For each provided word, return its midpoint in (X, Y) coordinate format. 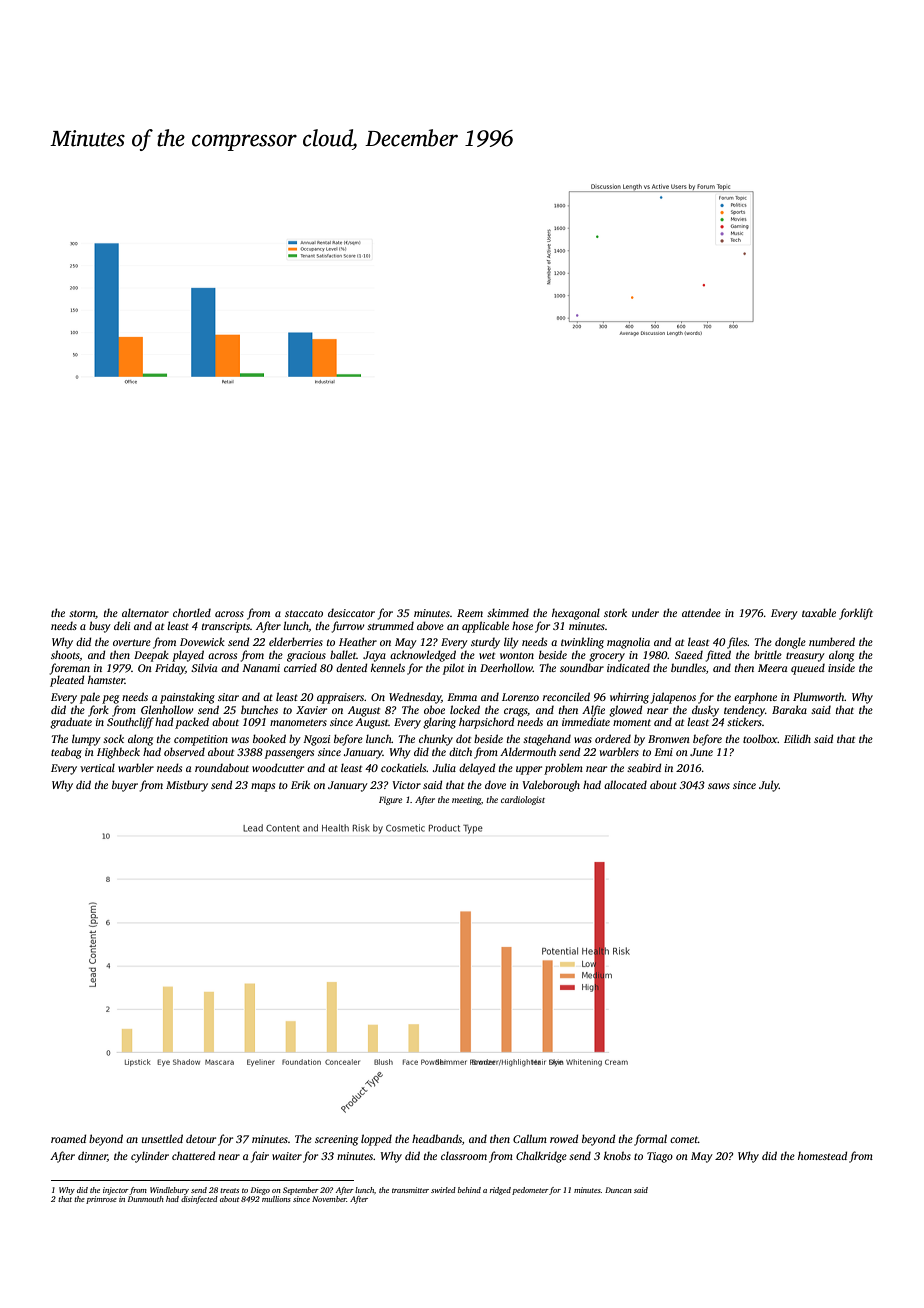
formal (650, 1140)
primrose (101, 1200)
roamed (68, 1138)
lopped (376, 1140)
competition (201, 740)
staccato (304, 613)
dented (351, 667)
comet (684, 1139)
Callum (530, 1138)
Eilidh (797, 738)
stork (615, 612)
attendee (701, 612)
